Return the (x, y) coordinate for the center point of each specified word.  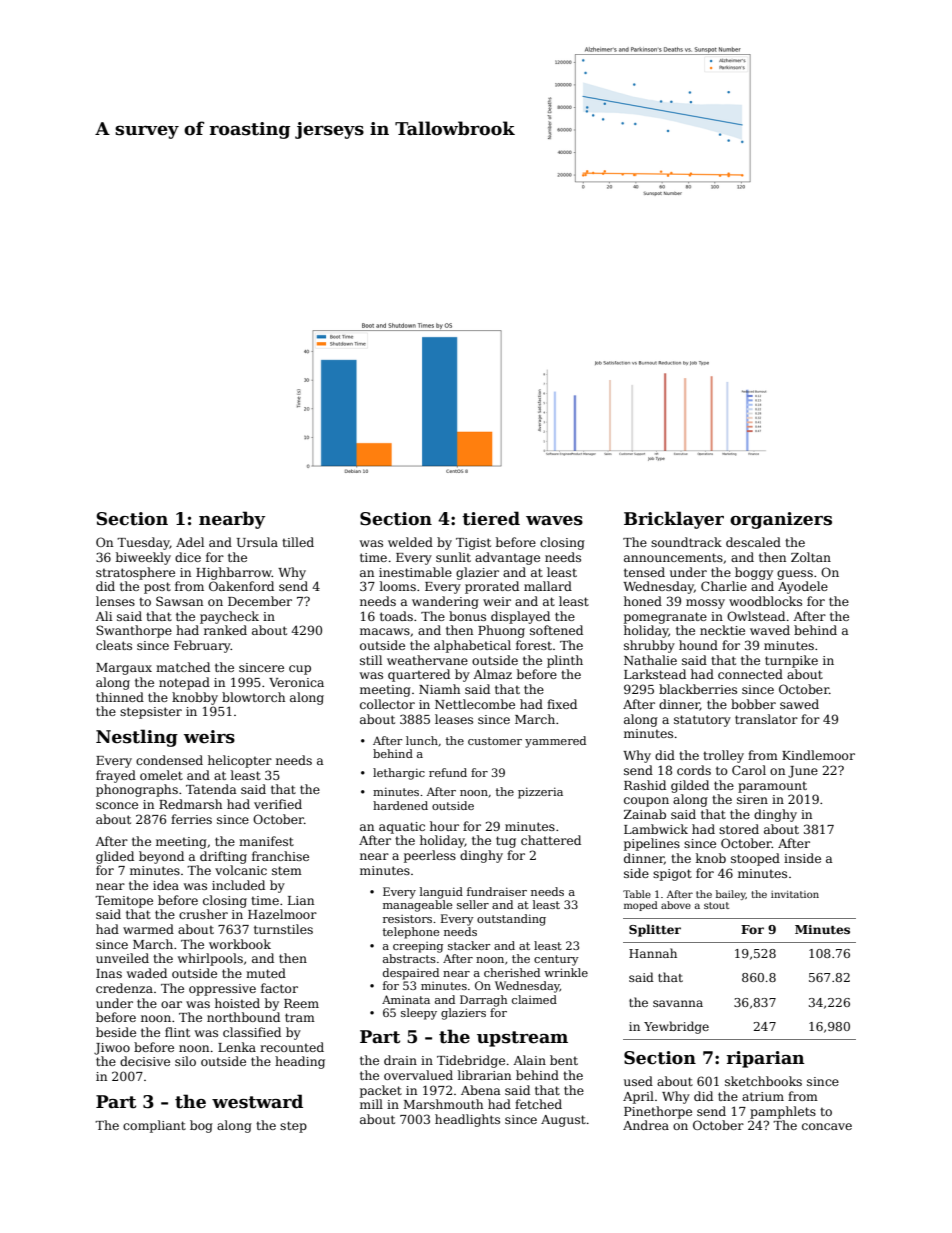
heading (300, 1062)
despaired (411, 974)
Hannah (653, 953)
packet (381, 1091)
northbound (243, 1017)
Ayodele (803, 587)
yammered (555, 742)
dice (188, 557)
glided (115, 857)
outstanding (511, 920)
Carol (749, 770)
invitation (795, 894)
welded (410, 542)
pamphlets (783, 1112)
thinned (120, 697)
